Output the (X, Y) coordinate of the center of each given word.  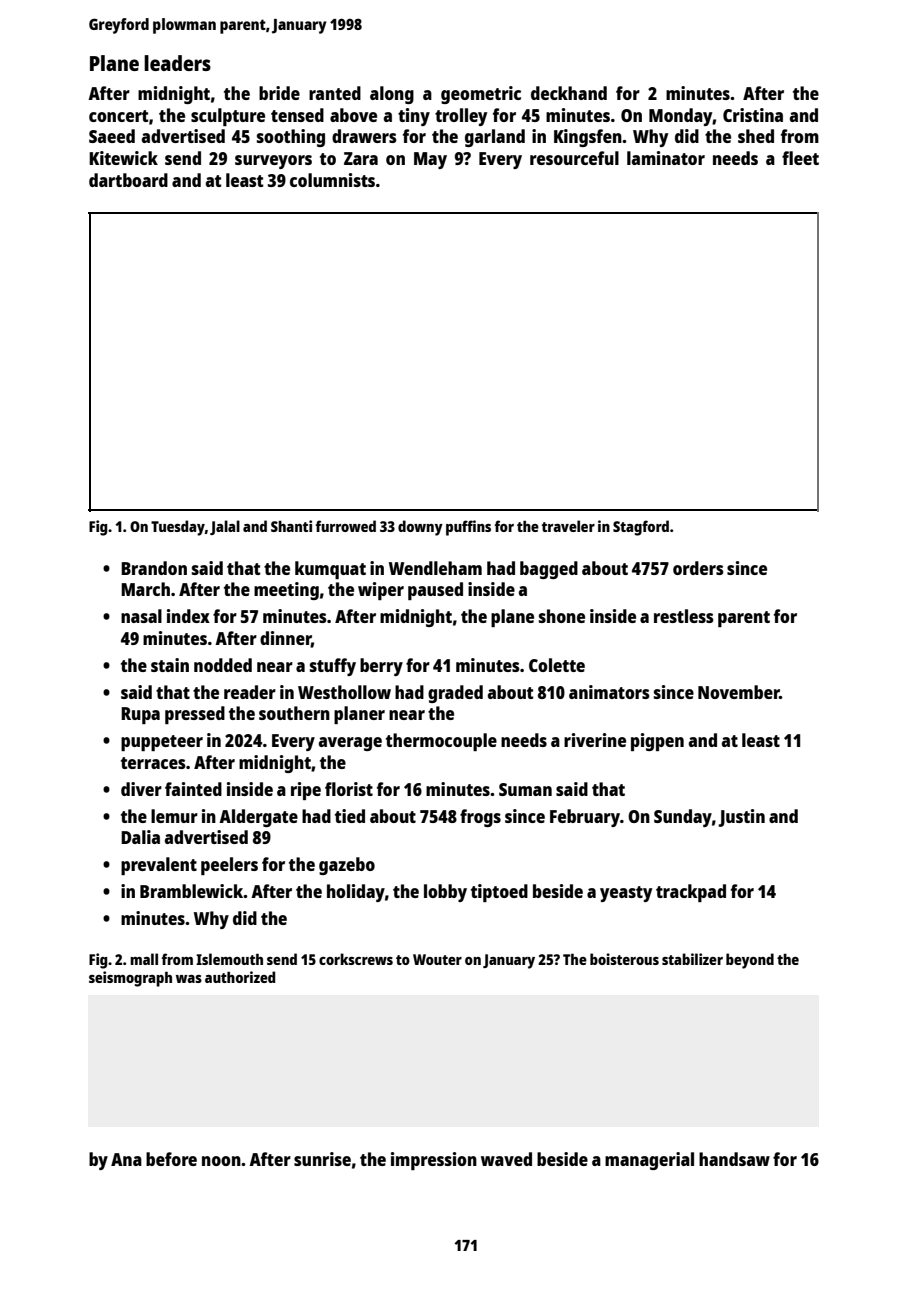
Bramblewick (192, 891)
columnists (332, 180)
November (739, 692)
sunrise (322, 1159)
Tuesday (178, 528)
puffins (468, 528)
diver (141, 789)
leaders (177, 63)
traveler (568, 526)
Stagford (641, 528)
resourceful (574, 158)
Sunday (683, 818)
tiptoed (499, 893)
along (392, 95)
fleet (800, 158)
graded (455, 694)
